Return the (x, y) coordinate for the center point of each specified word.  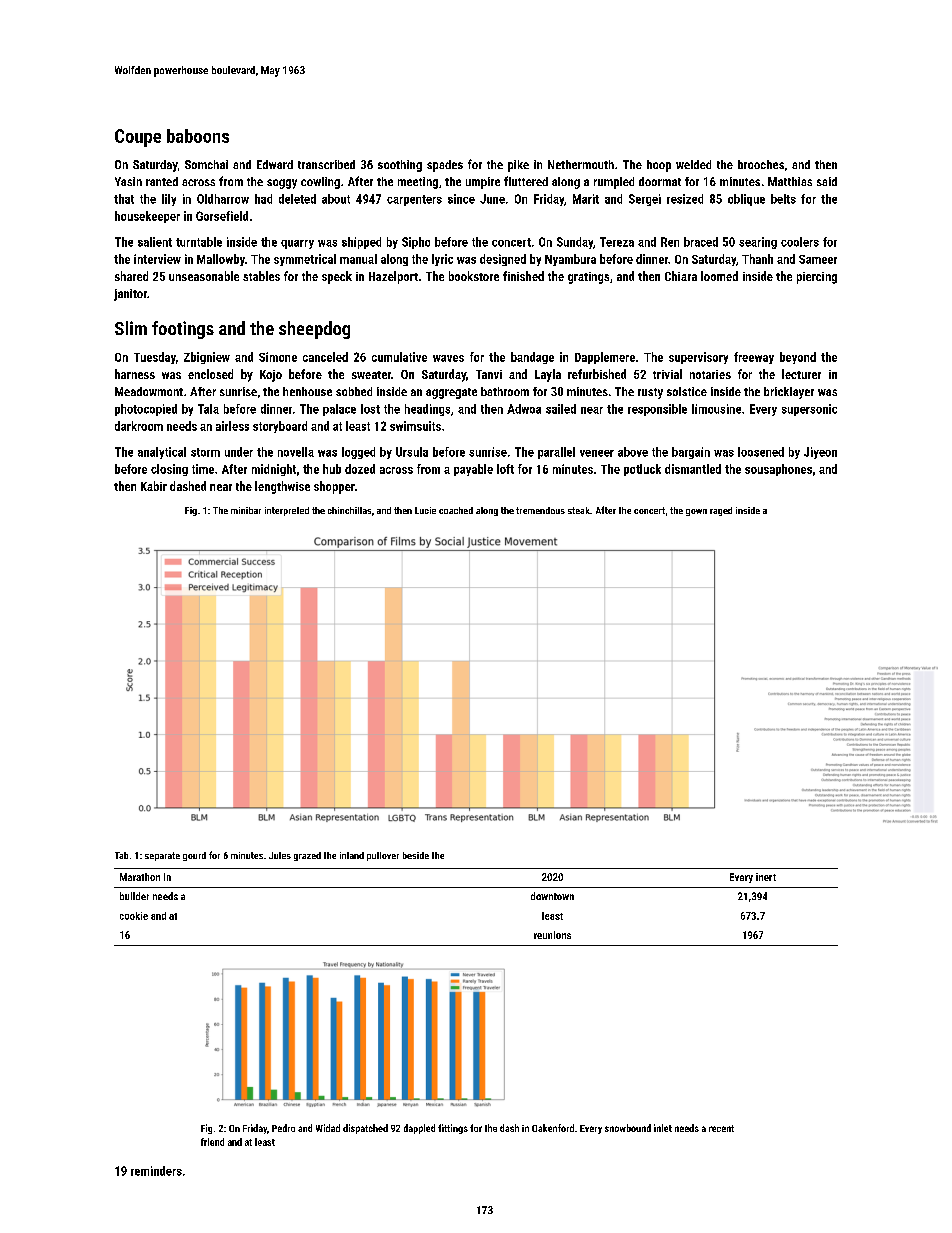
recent (721, 1128)
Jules (280, 855)
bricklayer (789, 393)
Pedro (283, 1128)
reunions (552, 935)
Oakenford (553, 1128)
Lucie (425, 510)
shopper (334, 487)
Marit (586, 199)
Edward (275, 164)
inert (766, 877)
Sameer (818, 259)
